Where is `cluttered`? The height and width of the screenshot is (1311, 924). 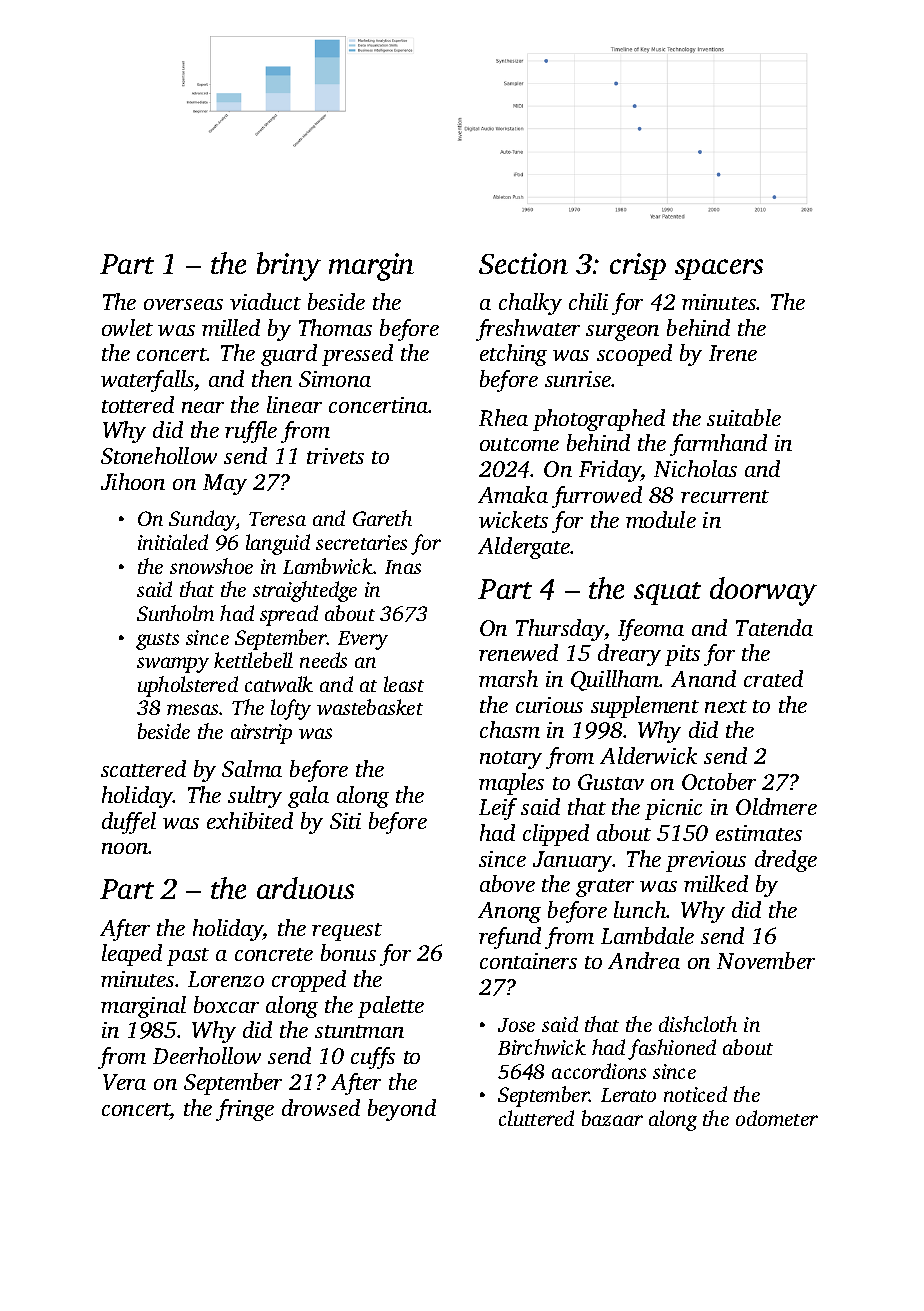
cluttered is located at coordinates (536, 1118).
